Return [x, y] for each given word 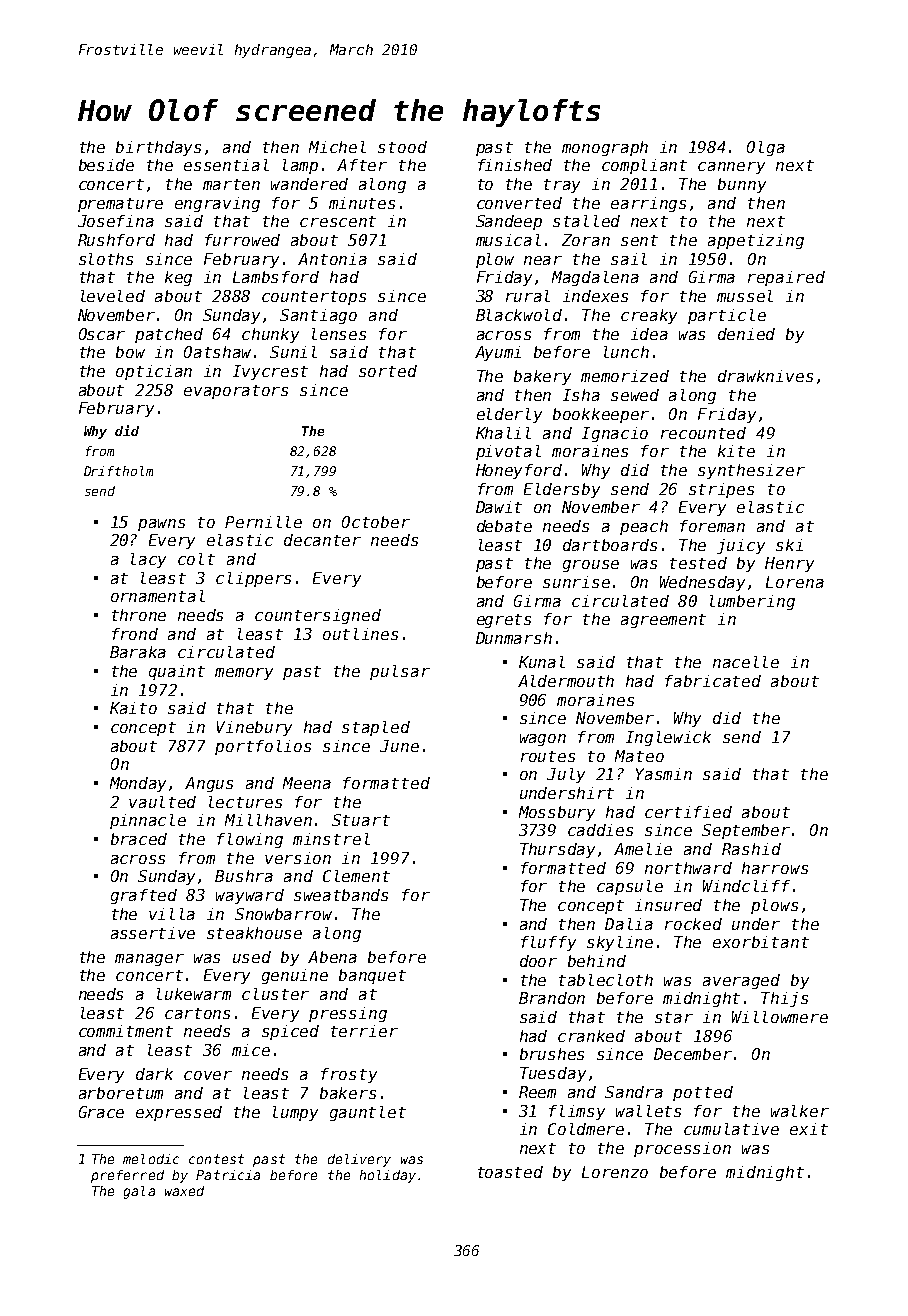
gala [139, 1192]
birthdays [158, 148]
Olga [766, 148]
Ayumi [498, 353]
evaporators [236, 392]
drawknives [765, 376]
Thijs [784, 999]
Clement [356, 876]
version [298, 858]
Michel [337, 147]
